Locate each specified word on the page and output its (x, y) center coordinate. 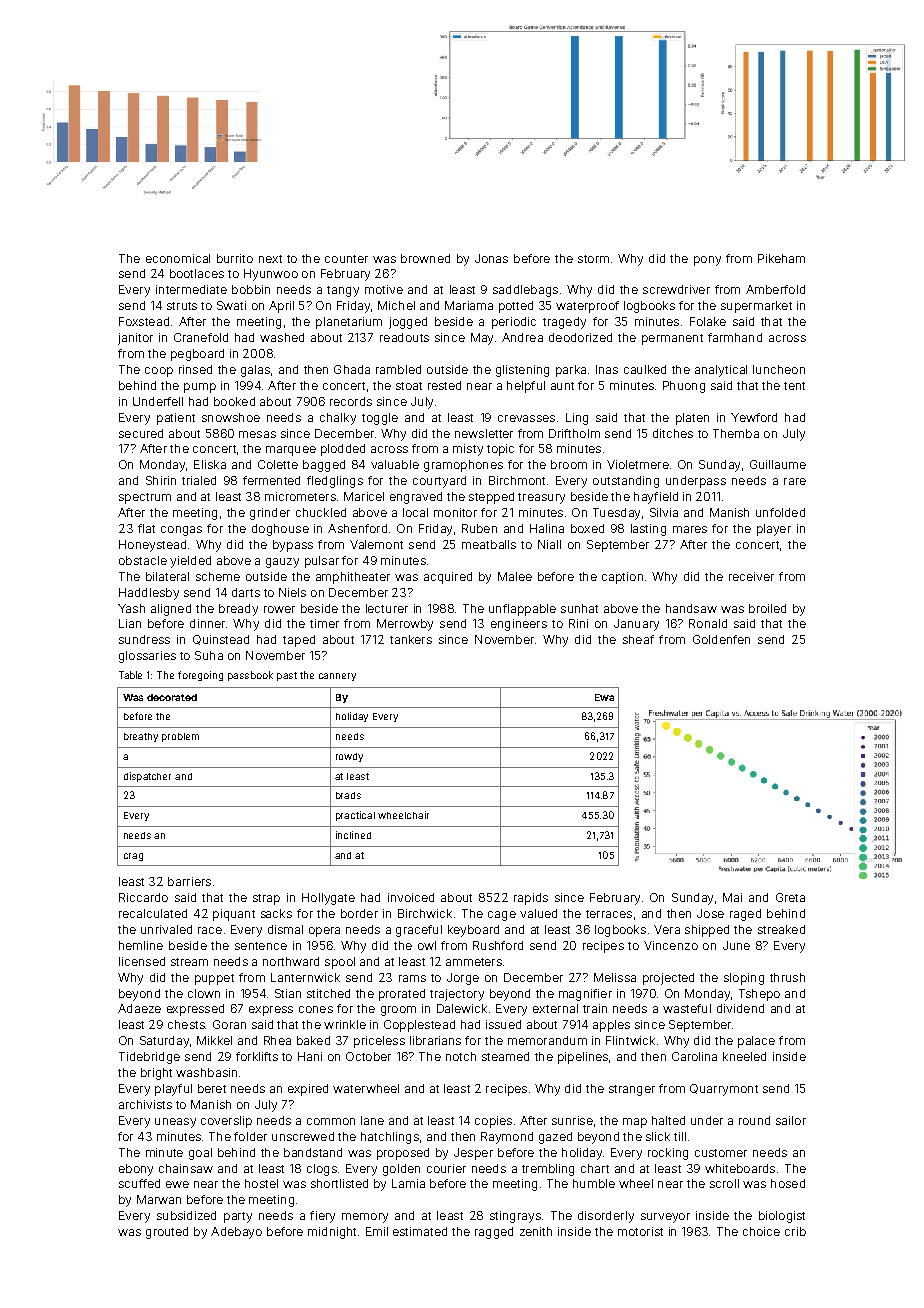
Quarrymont (724, 1090)
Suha (209, 655)
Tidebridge (149, 1058)
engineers (519, 625)
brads (348, 795)
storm (593, 259)
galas (255, 371)
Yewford (754, 417)
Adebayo (236, 1233)
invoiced (411, 897)
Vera (667, 929)
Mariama (469, 305)
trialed (199, 480)
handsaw (691, 608)
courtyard (439, 482)
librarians (435, 1040)
